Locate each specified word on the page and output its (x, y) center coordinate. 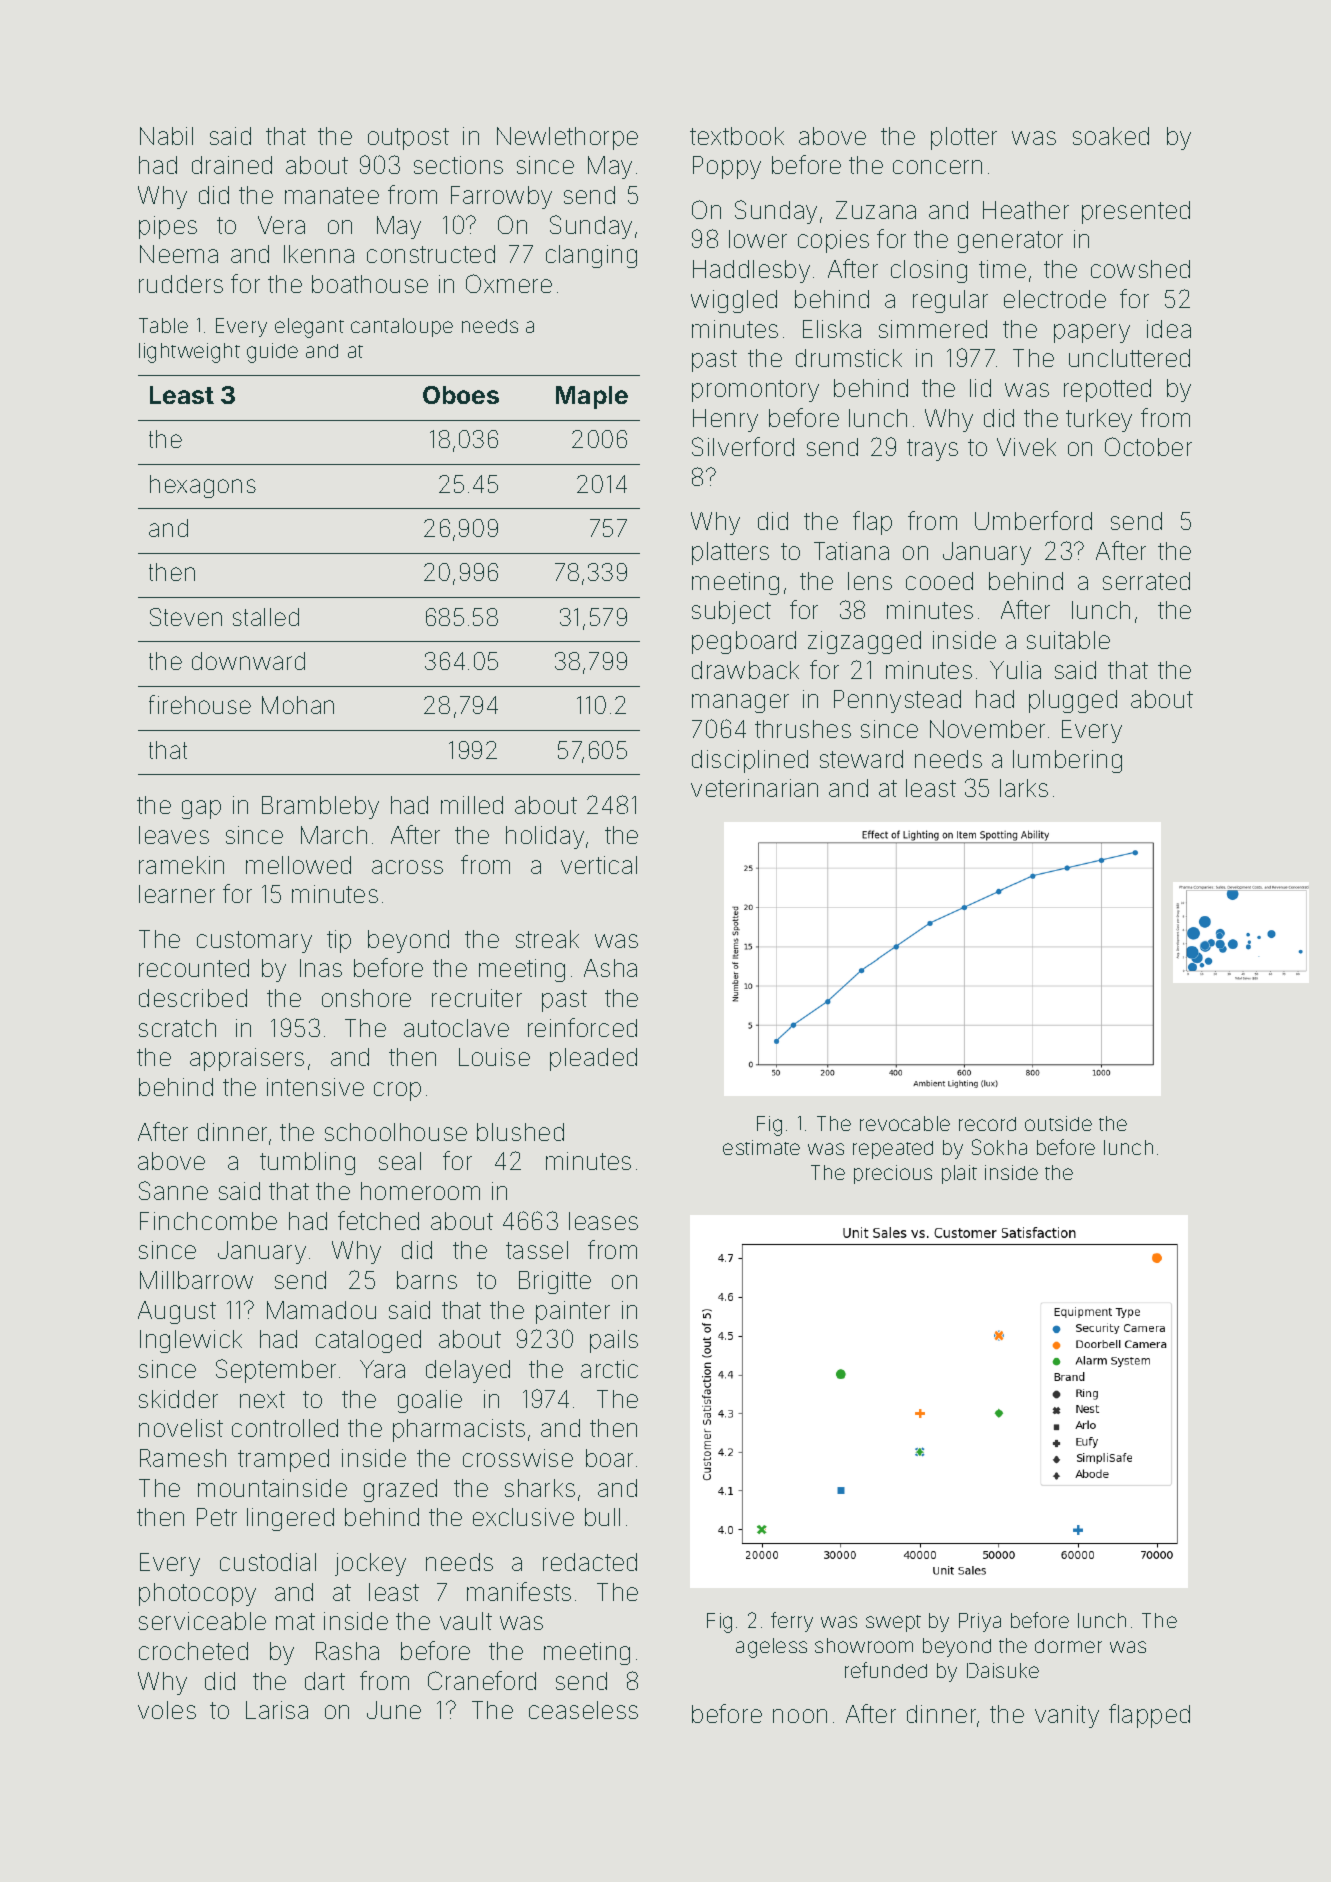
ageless (771, 1648)
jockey (370, 1564)
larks (1024, 788)
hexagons (203, 486)
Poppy (727, 167)
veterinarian (754, 788)
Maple (592, 397)
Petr (217, 1517)
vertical (599, 865)
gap (201, 809)
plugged (1073, 701)
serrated (1146, 581)
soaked (1111, 136)
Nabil (166, 136)
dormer (1068, 1646)
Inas (321, 968)
